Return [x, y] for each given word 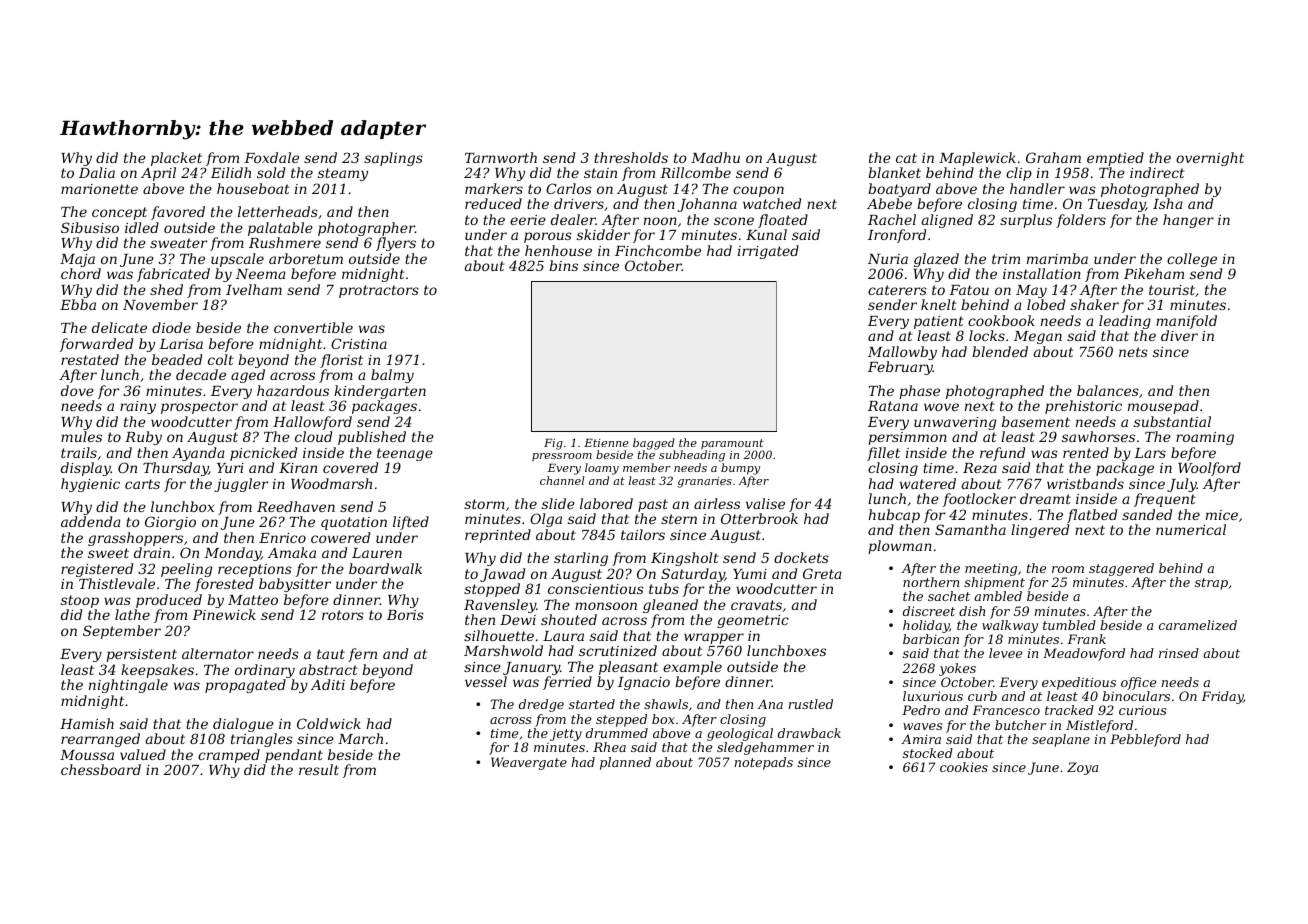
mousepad [1163, 407]
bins [563, 265]
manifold [1186, 322]
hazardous [293, 390]
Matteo [253, 600]
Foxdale [271, 157]
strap [1211, 584]
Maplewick [977, 159]
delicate [119, 327]
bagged [654, 444]
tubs [664, 588]
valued [143, 754]
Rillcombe [695, 172]
